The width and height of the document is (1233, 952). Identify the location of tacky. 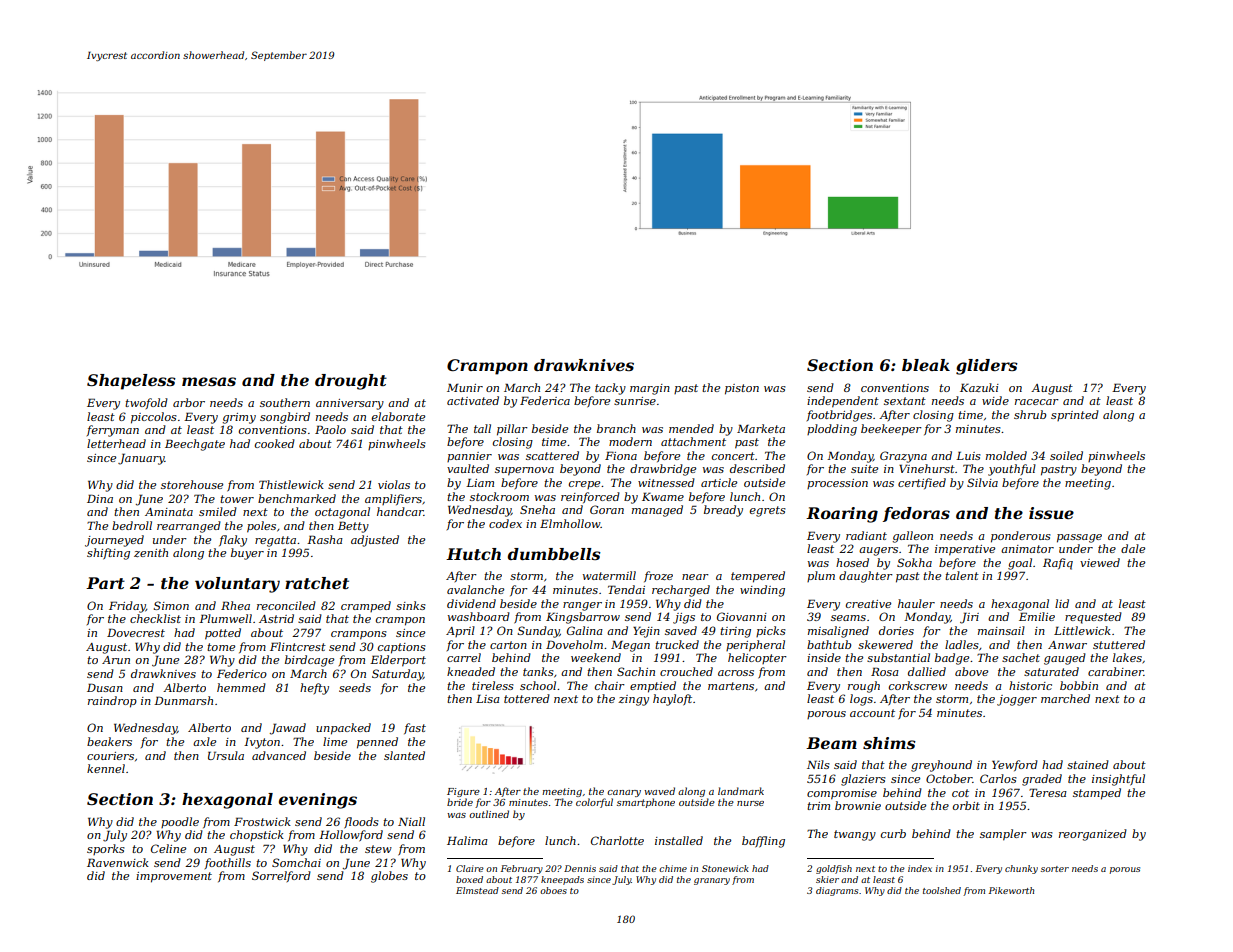
(610, 389).
